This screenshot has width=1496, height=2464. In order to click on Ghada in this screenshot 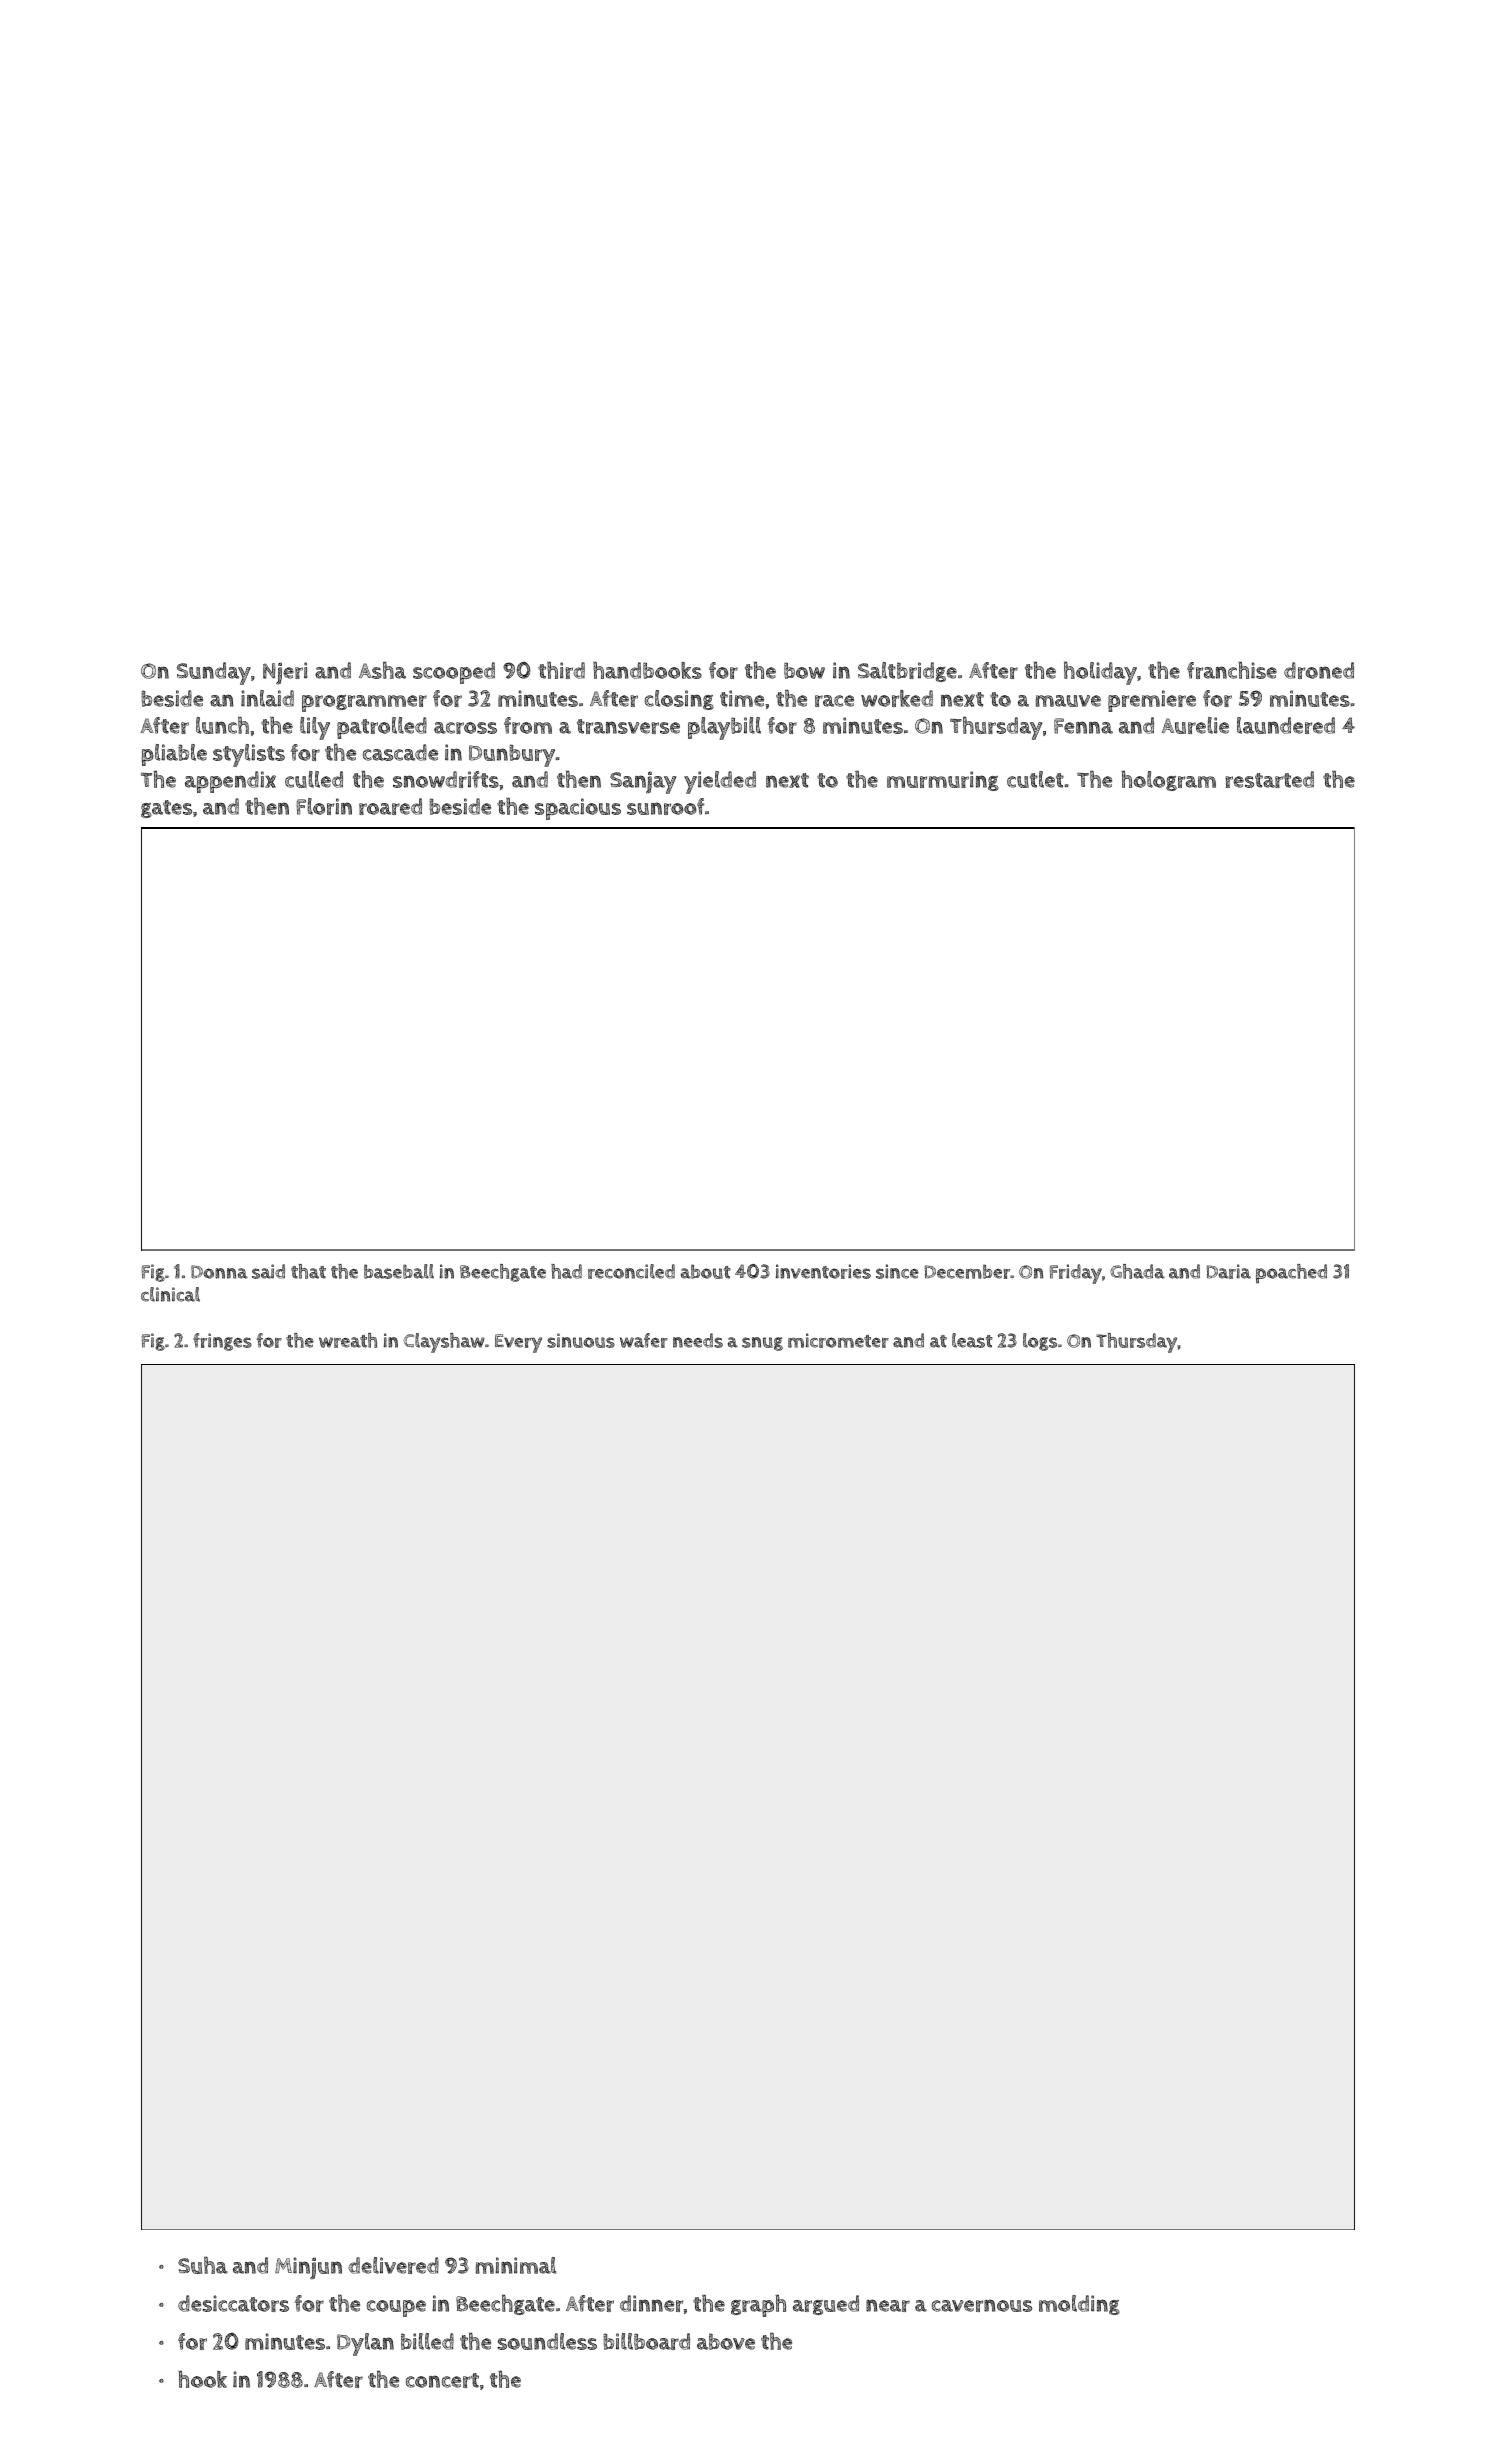, I will do `click(1137, 1271)`.
